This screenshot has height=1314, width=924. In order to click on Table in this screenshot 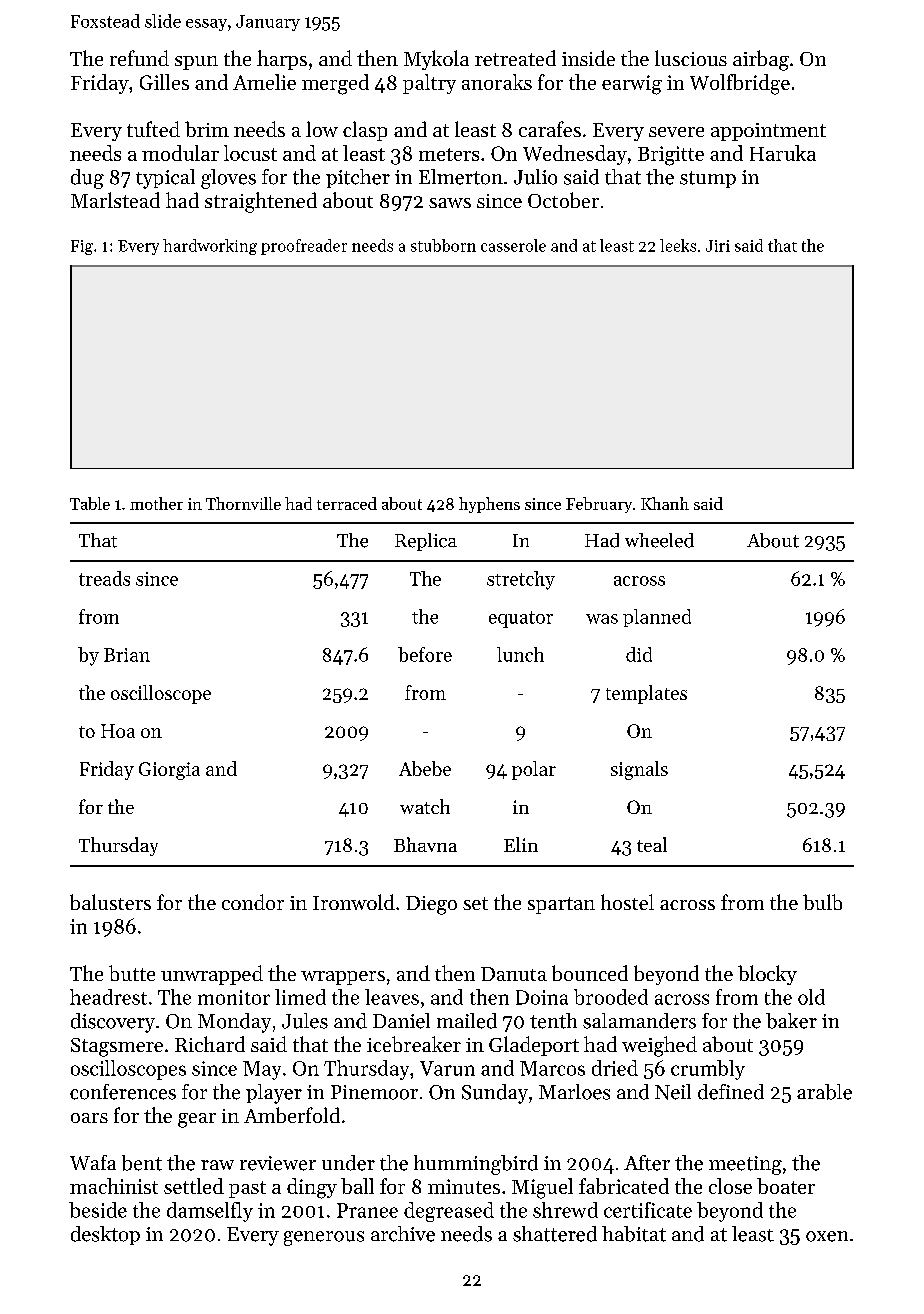, I will do `click(90, 503)`.
